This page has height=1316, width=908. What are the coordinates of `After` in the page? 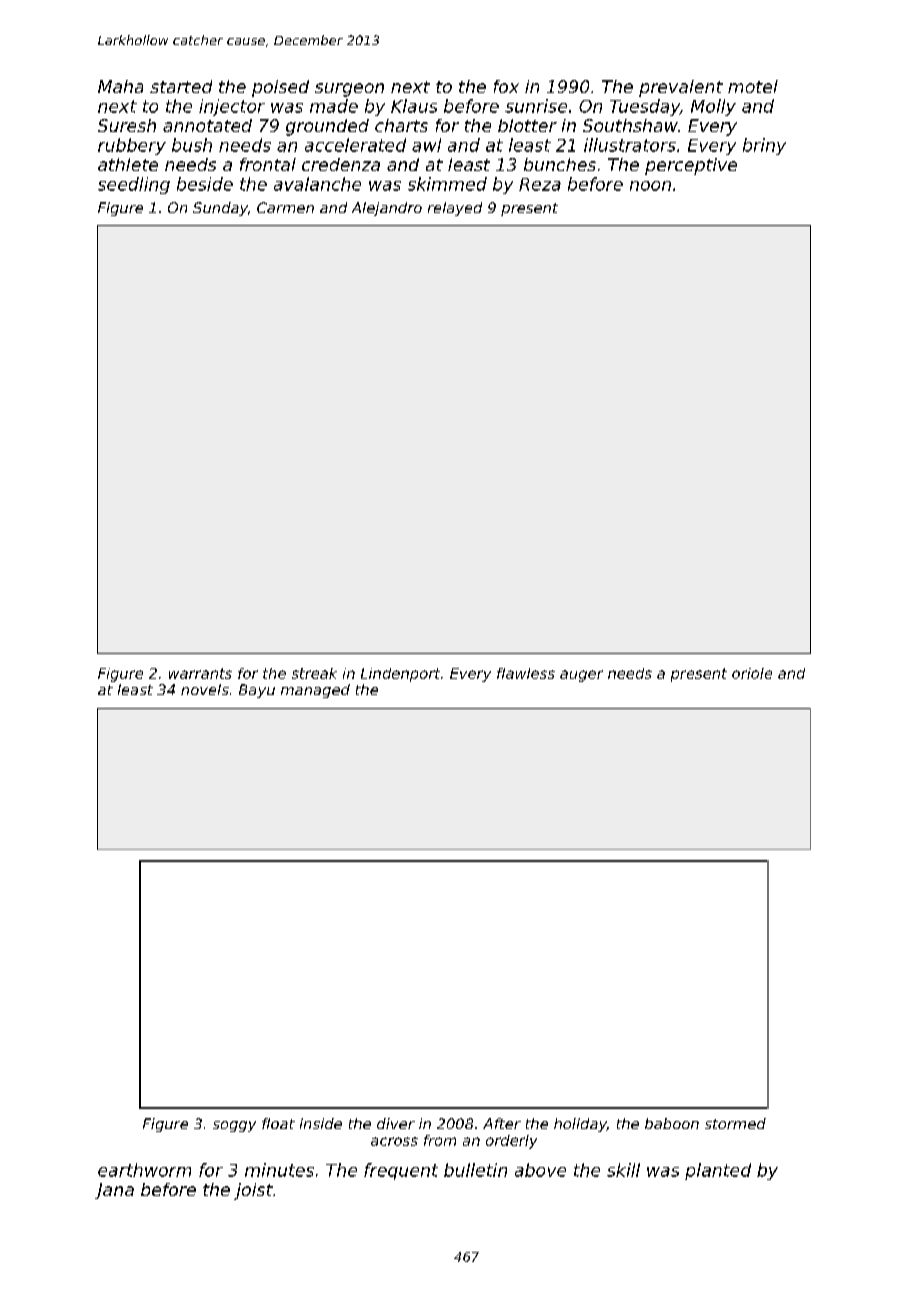 It's located at (502, 1123).
